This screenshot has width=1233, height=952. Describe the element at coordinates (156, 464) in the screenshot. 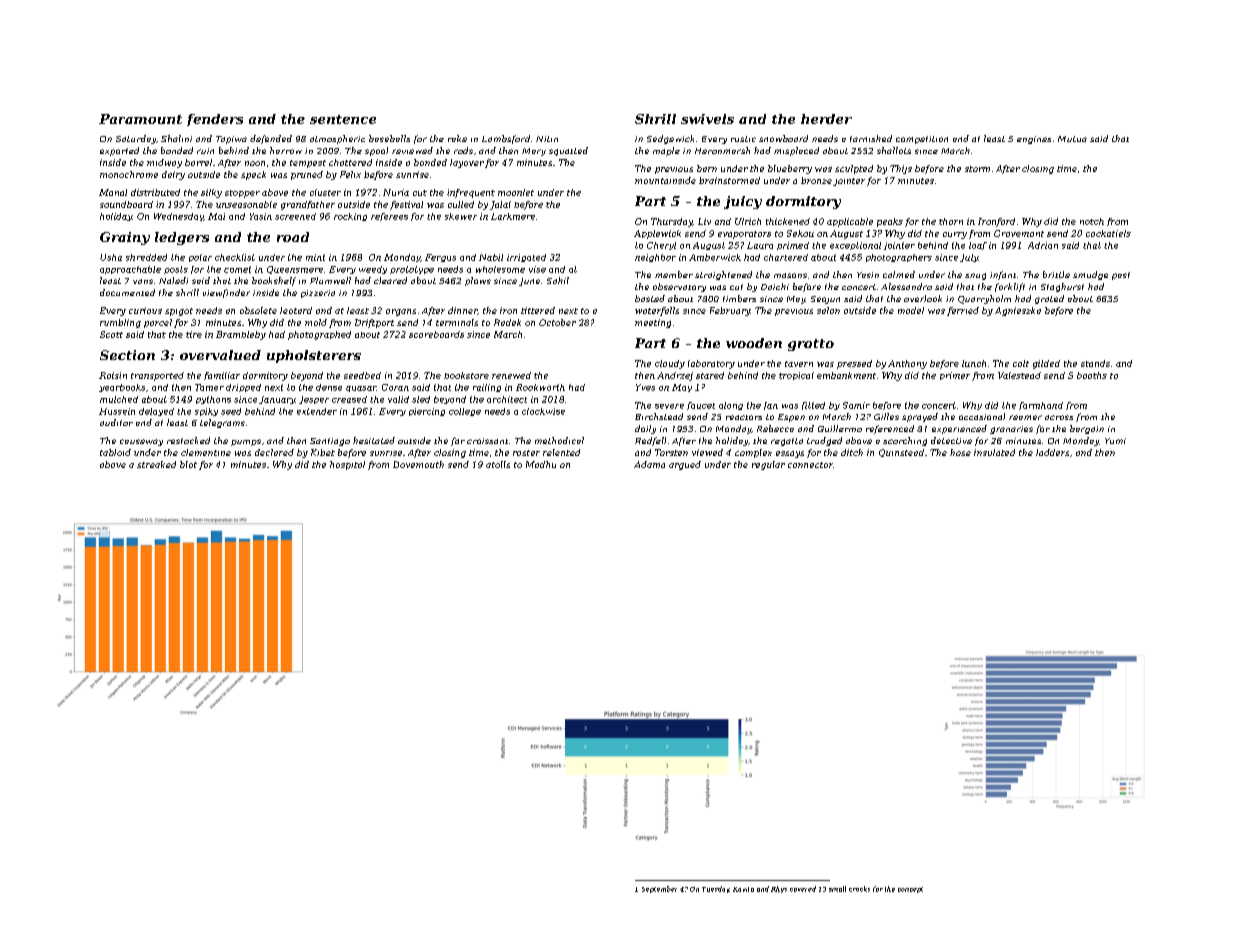

I see `streaked` at that location.
